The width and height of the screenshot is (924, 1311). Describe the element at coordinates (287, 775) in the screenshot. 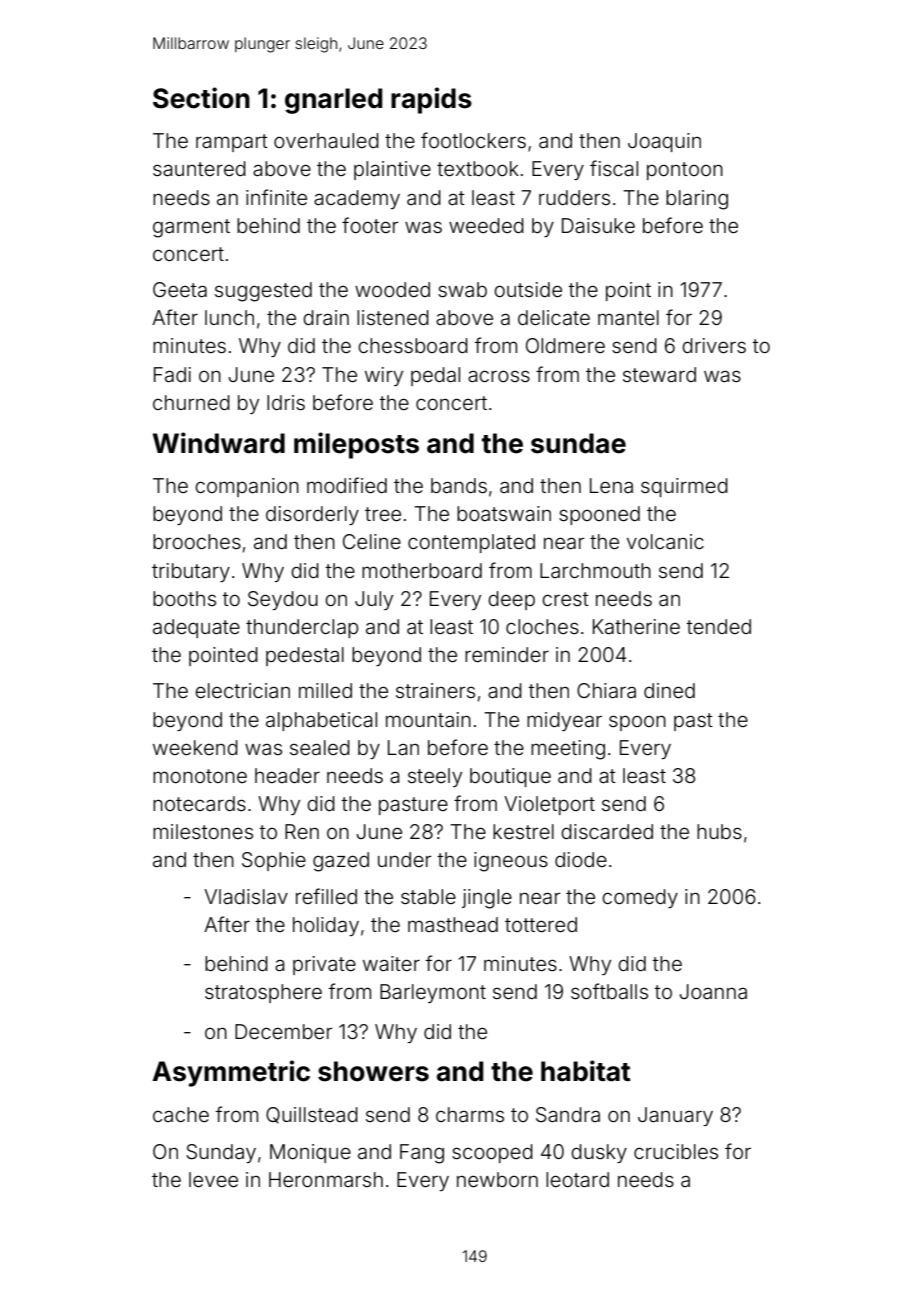

I see `header` at that location.
